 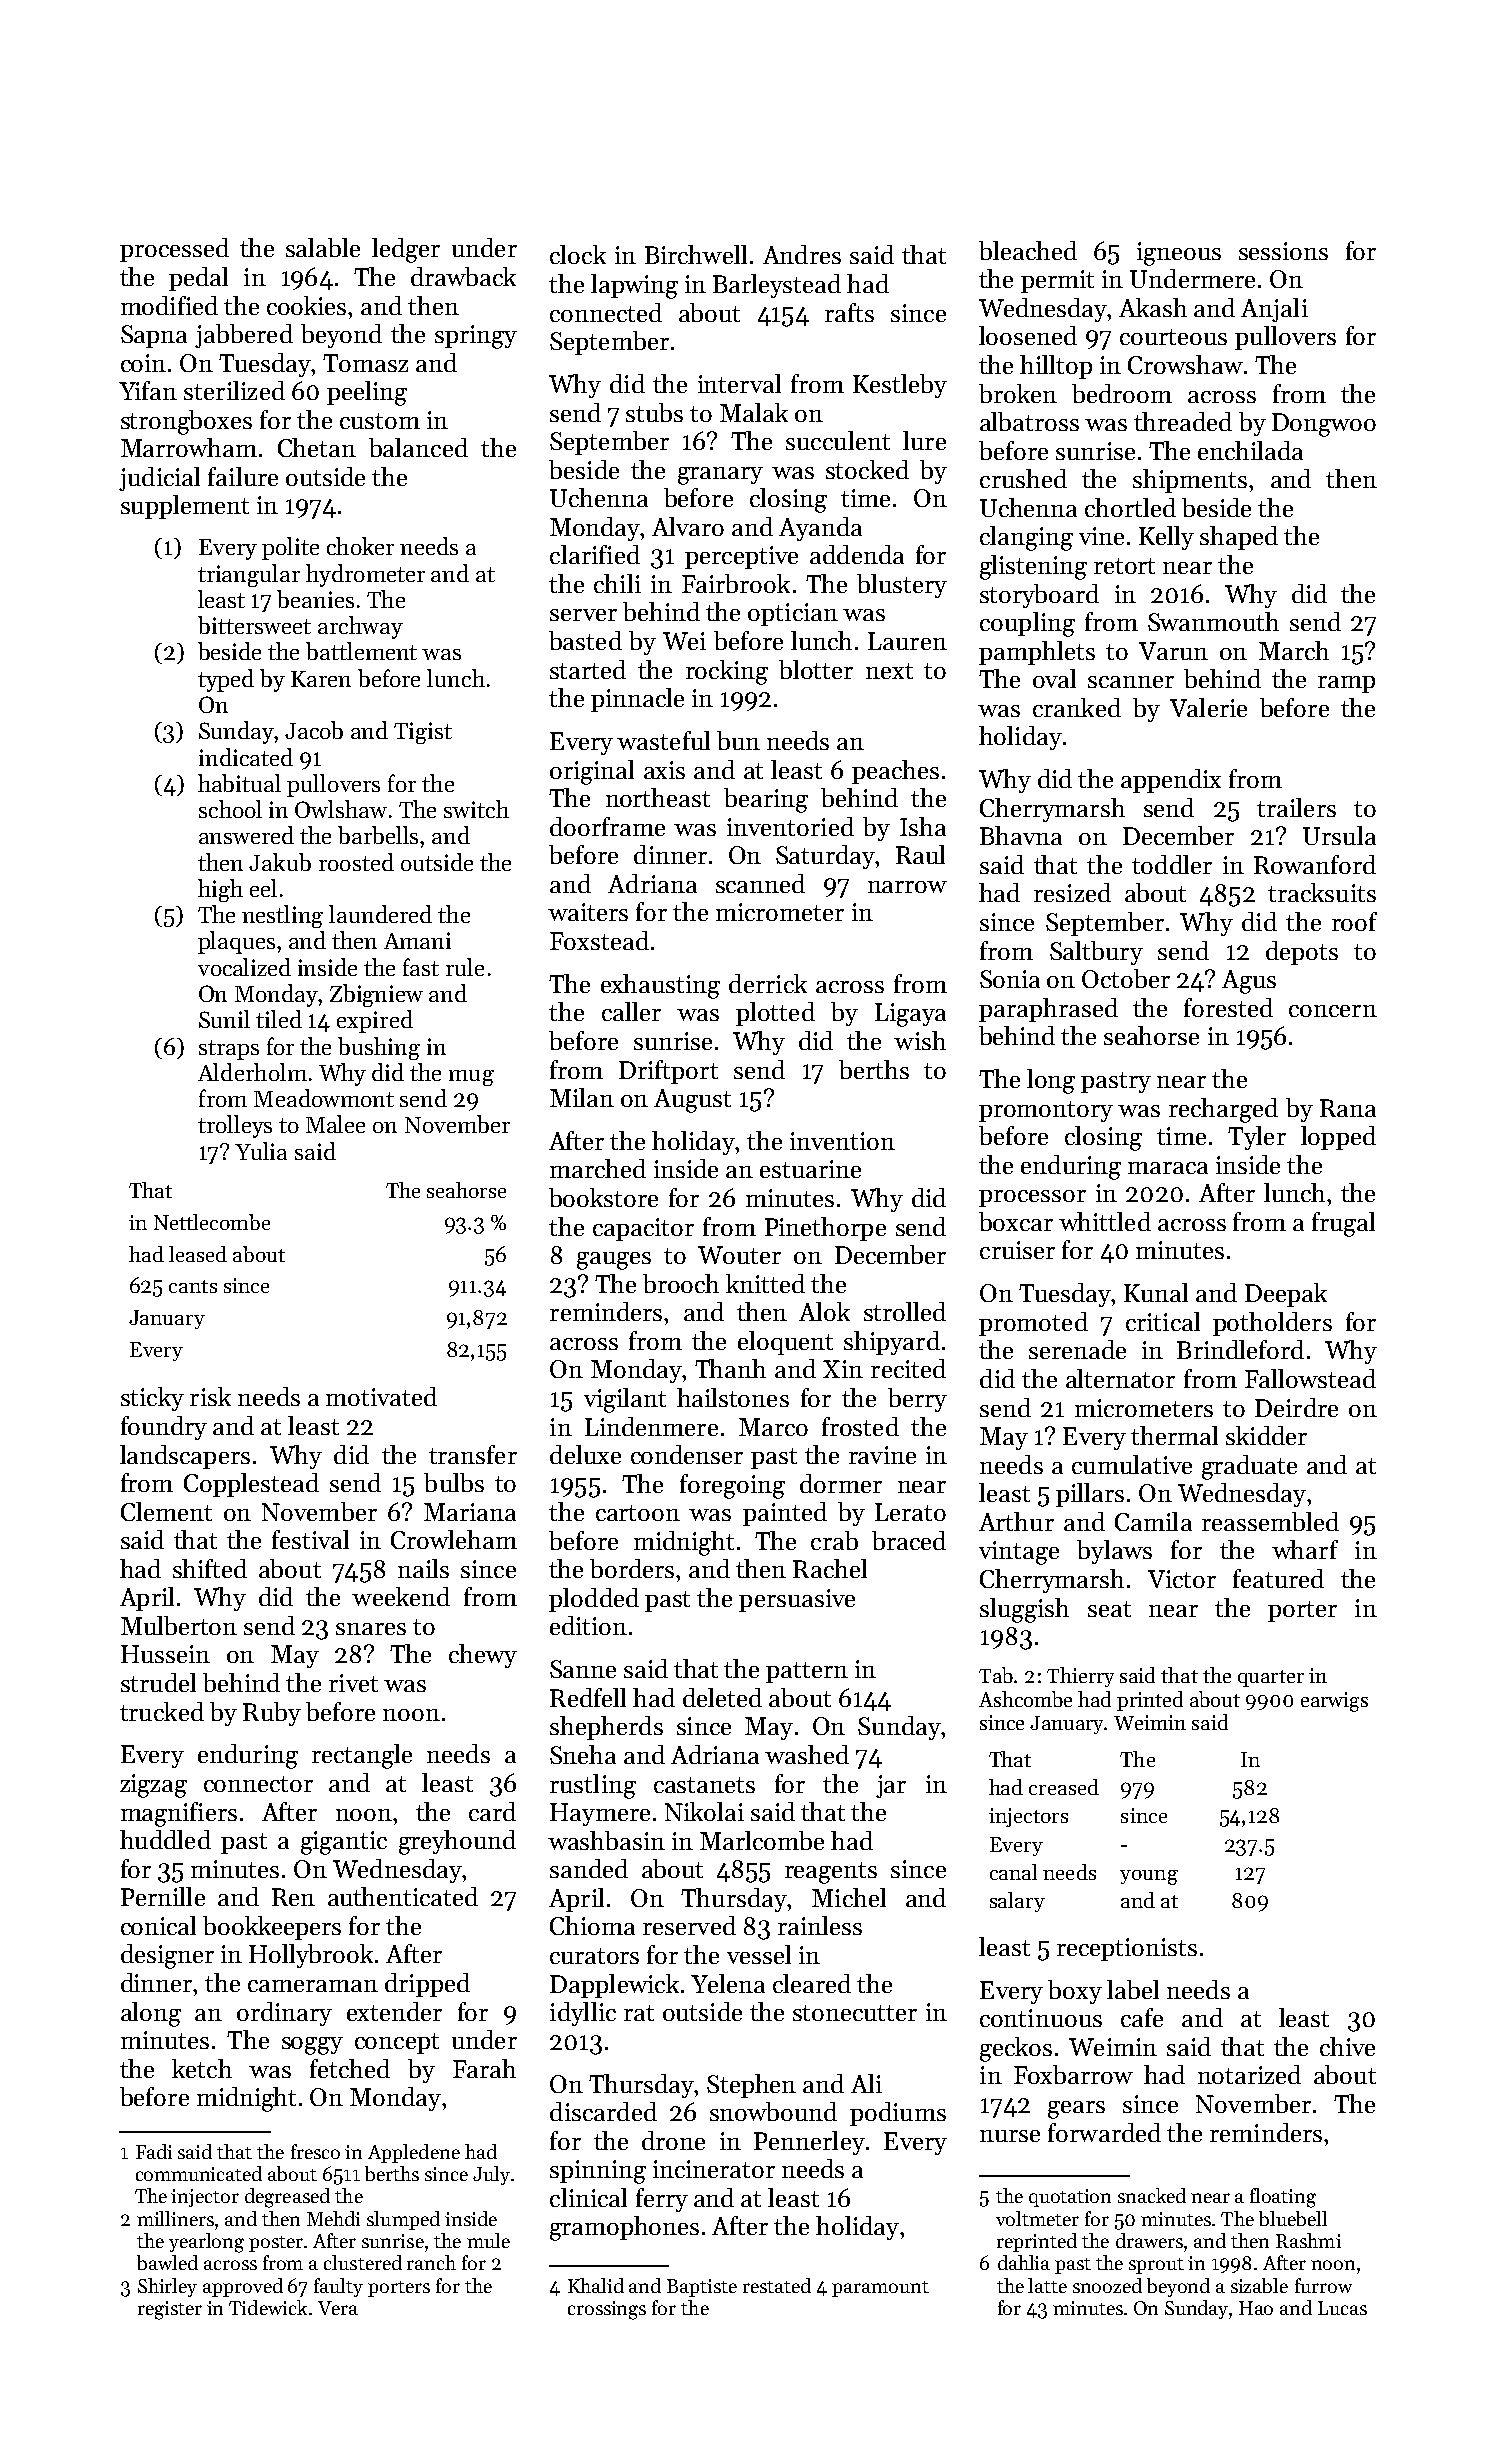 What do you see at coordinates (166, 1511) in the screenshot?
I see `Clement` at bounding box center [166, 1511].
